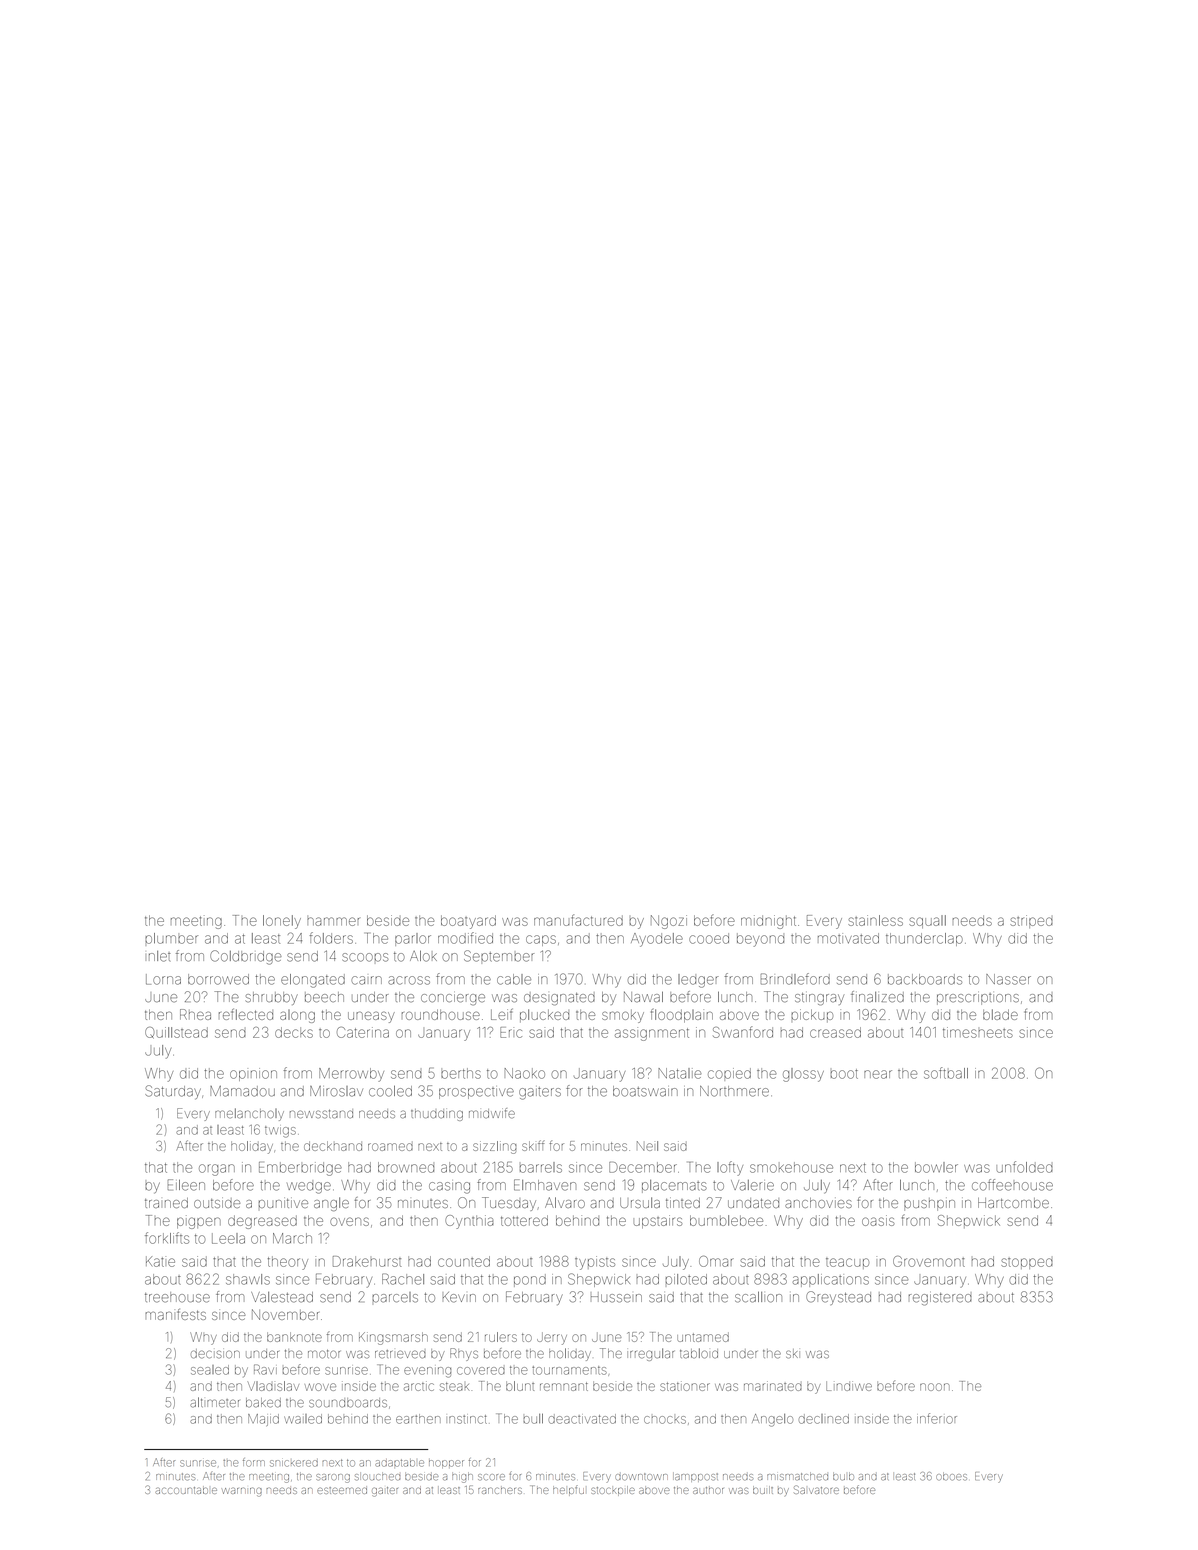 This screenshot has height=1550, width=1198. Describe the element at coordinates (730, 1168) in the screenshot. I see `lofty` at that location.
